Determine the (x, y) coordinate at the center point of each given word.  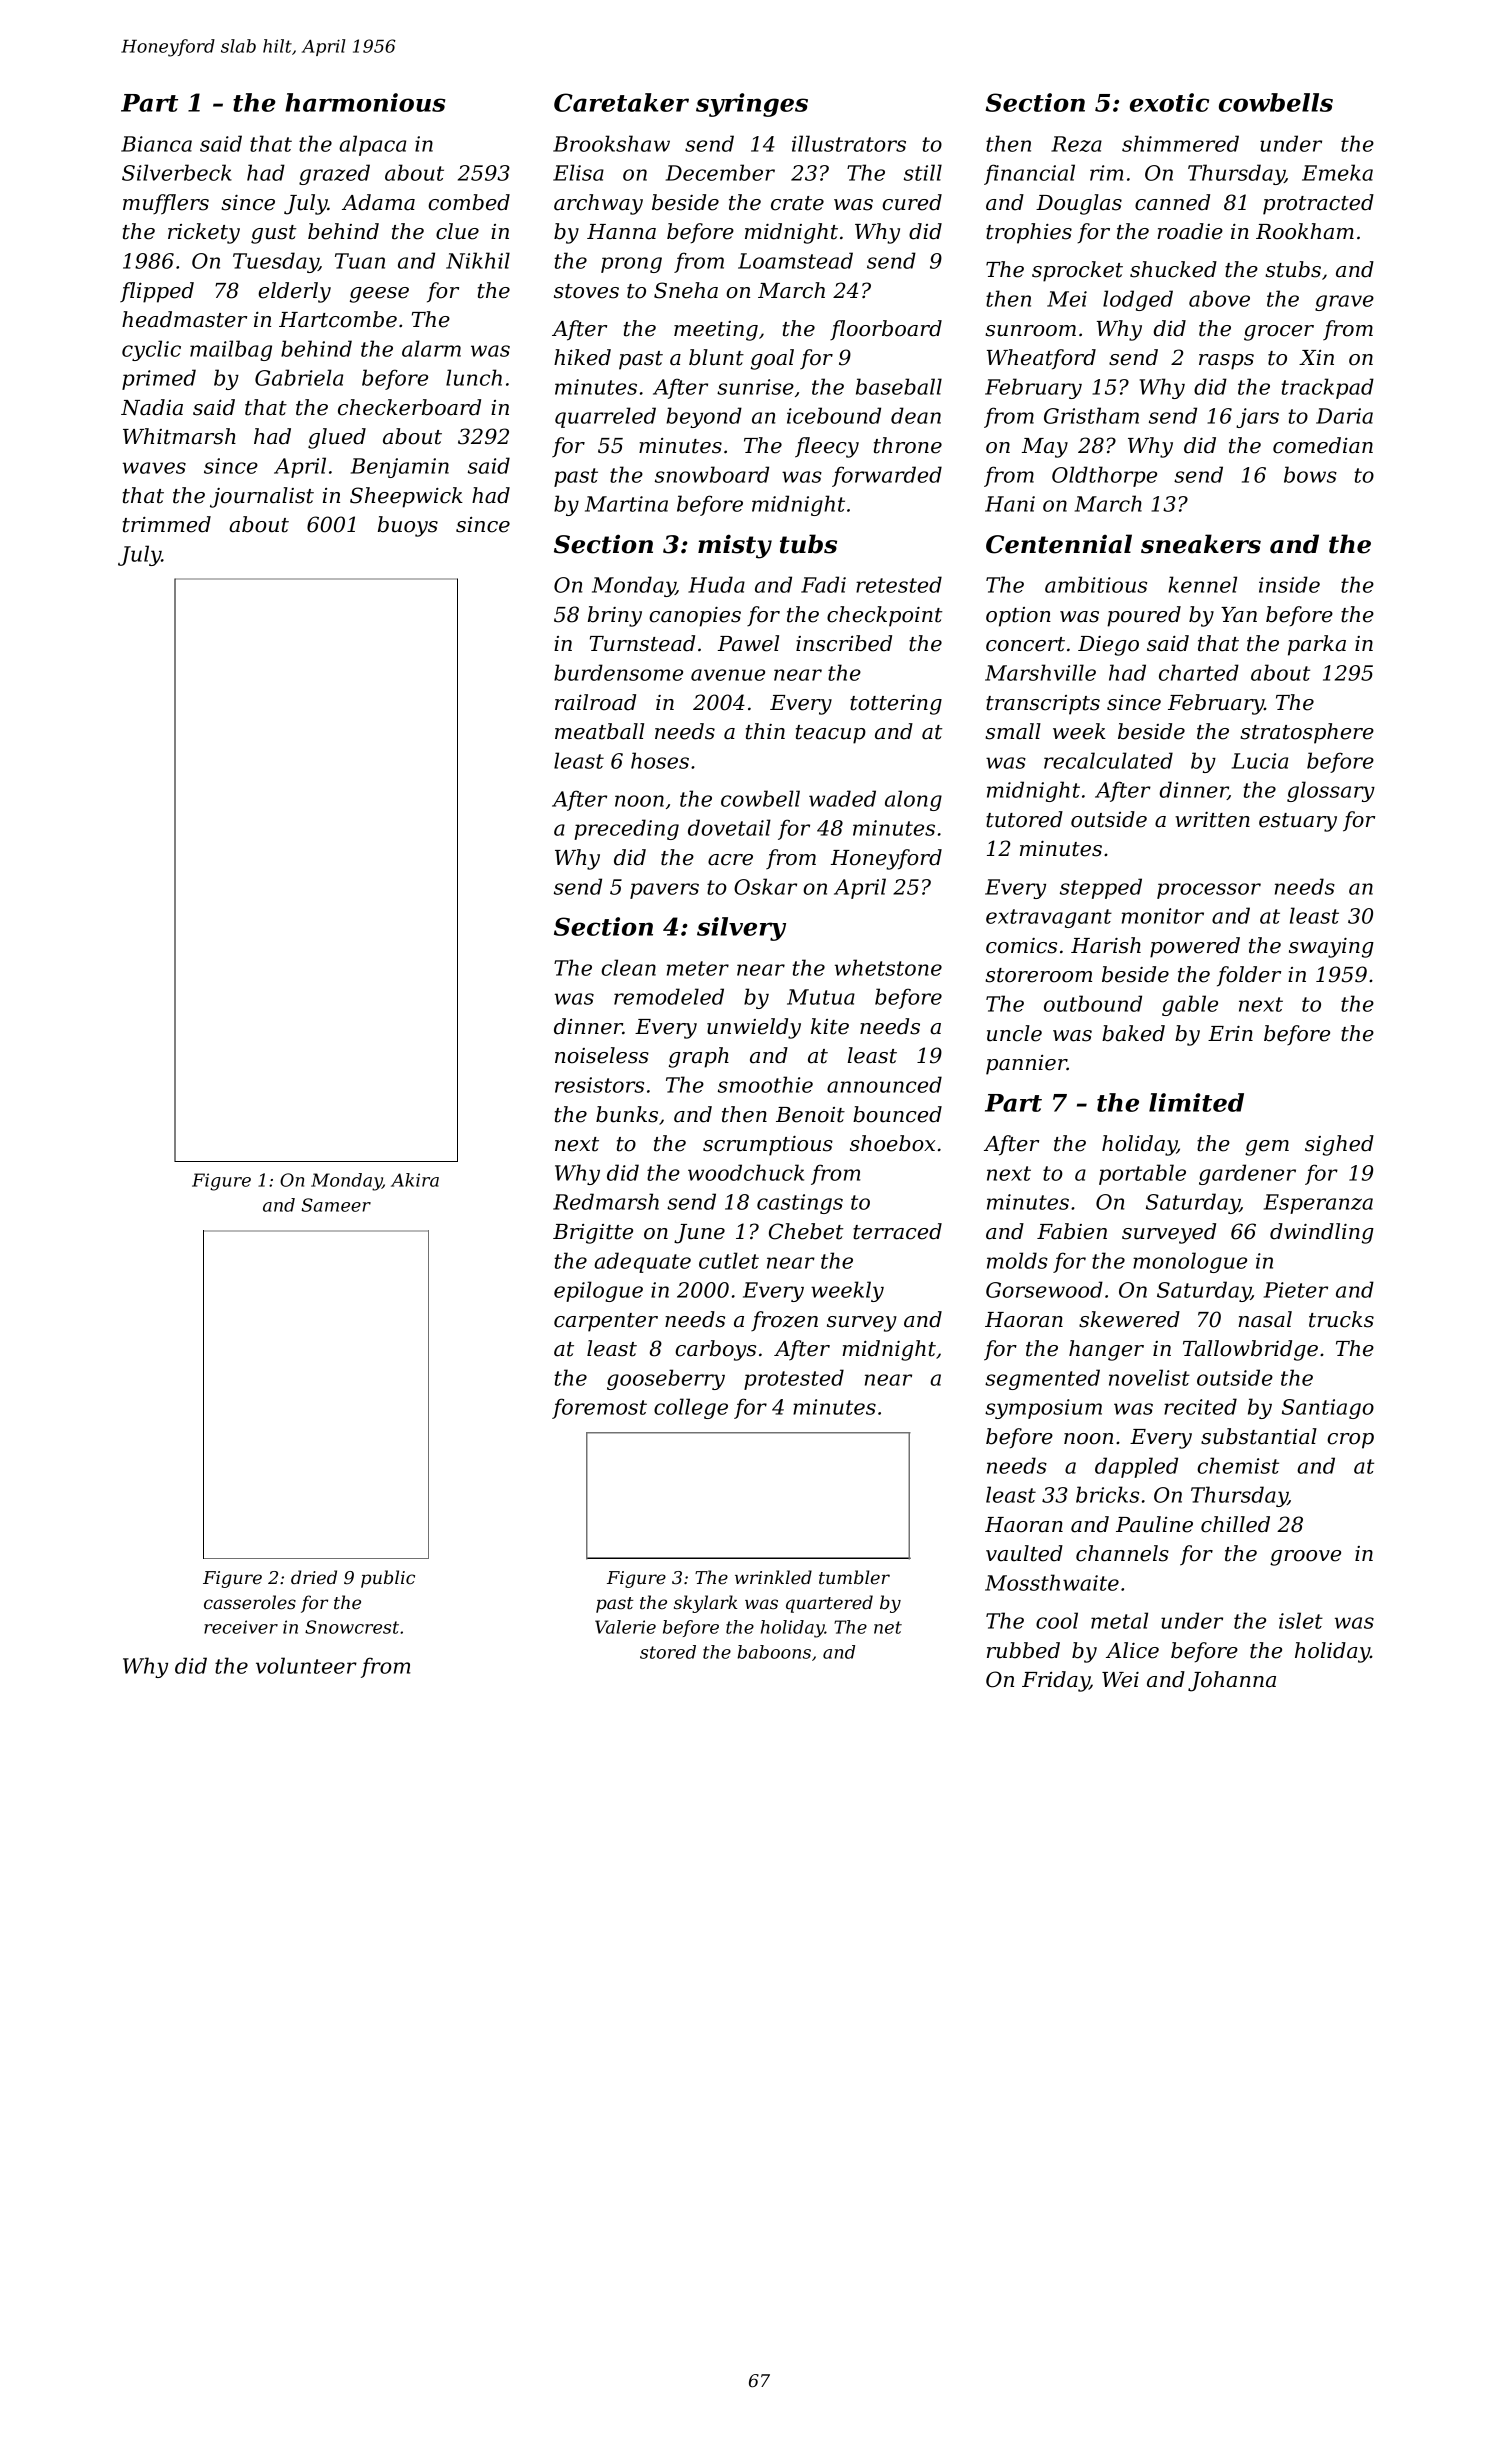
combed (469, 202)
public (388, 1579)
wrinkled (773, 1577)
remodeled (669, 996)
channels (1122, 1553)
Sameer (336, 1205)
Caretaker (621, 102)
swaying (1331, 948)
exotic (1169, 102)
